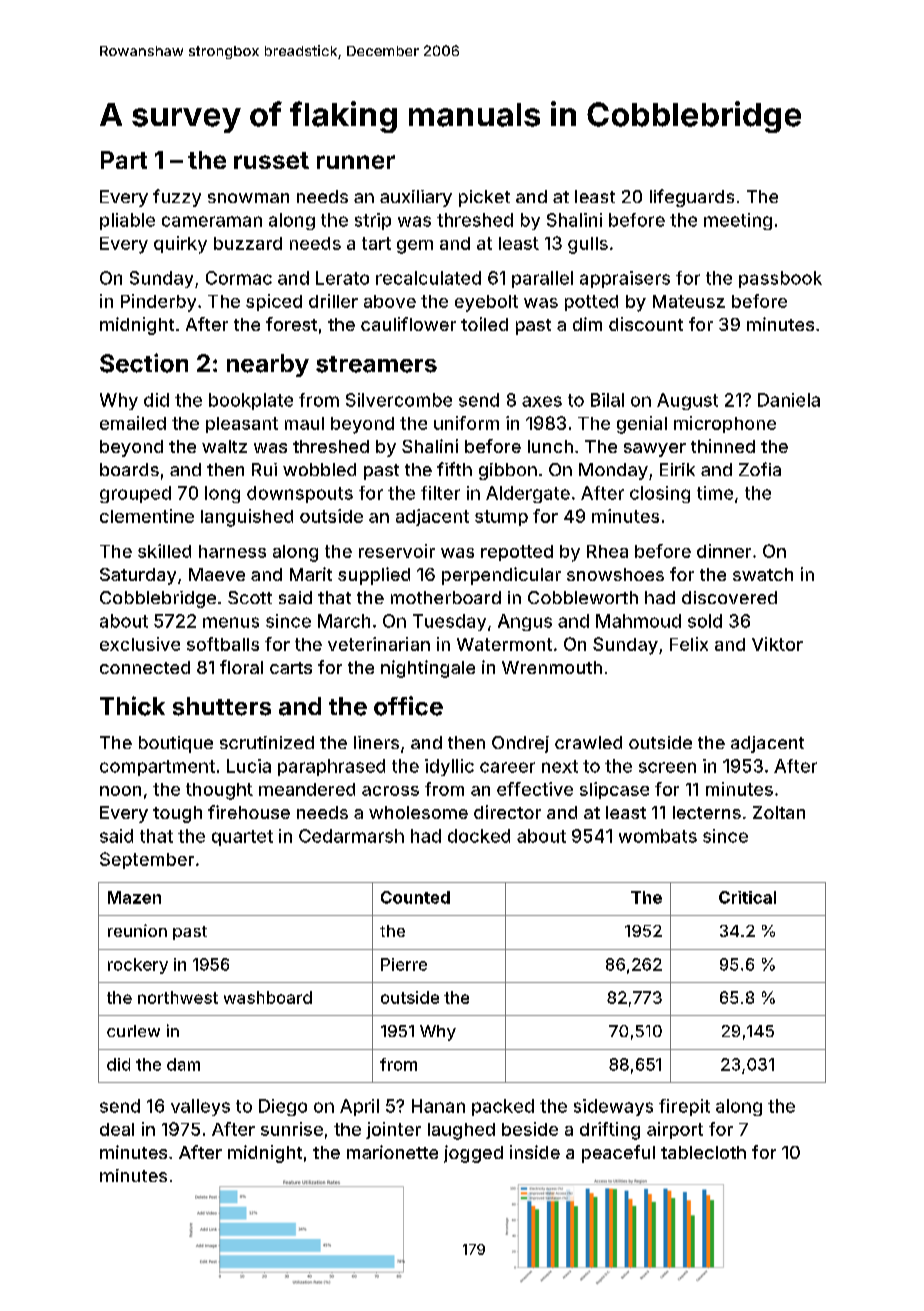 This page has height=1311, width=924. What do you see at coordinates (408, 324) in the page?
I see `cauliflower` at bounding box center [408, 324].
